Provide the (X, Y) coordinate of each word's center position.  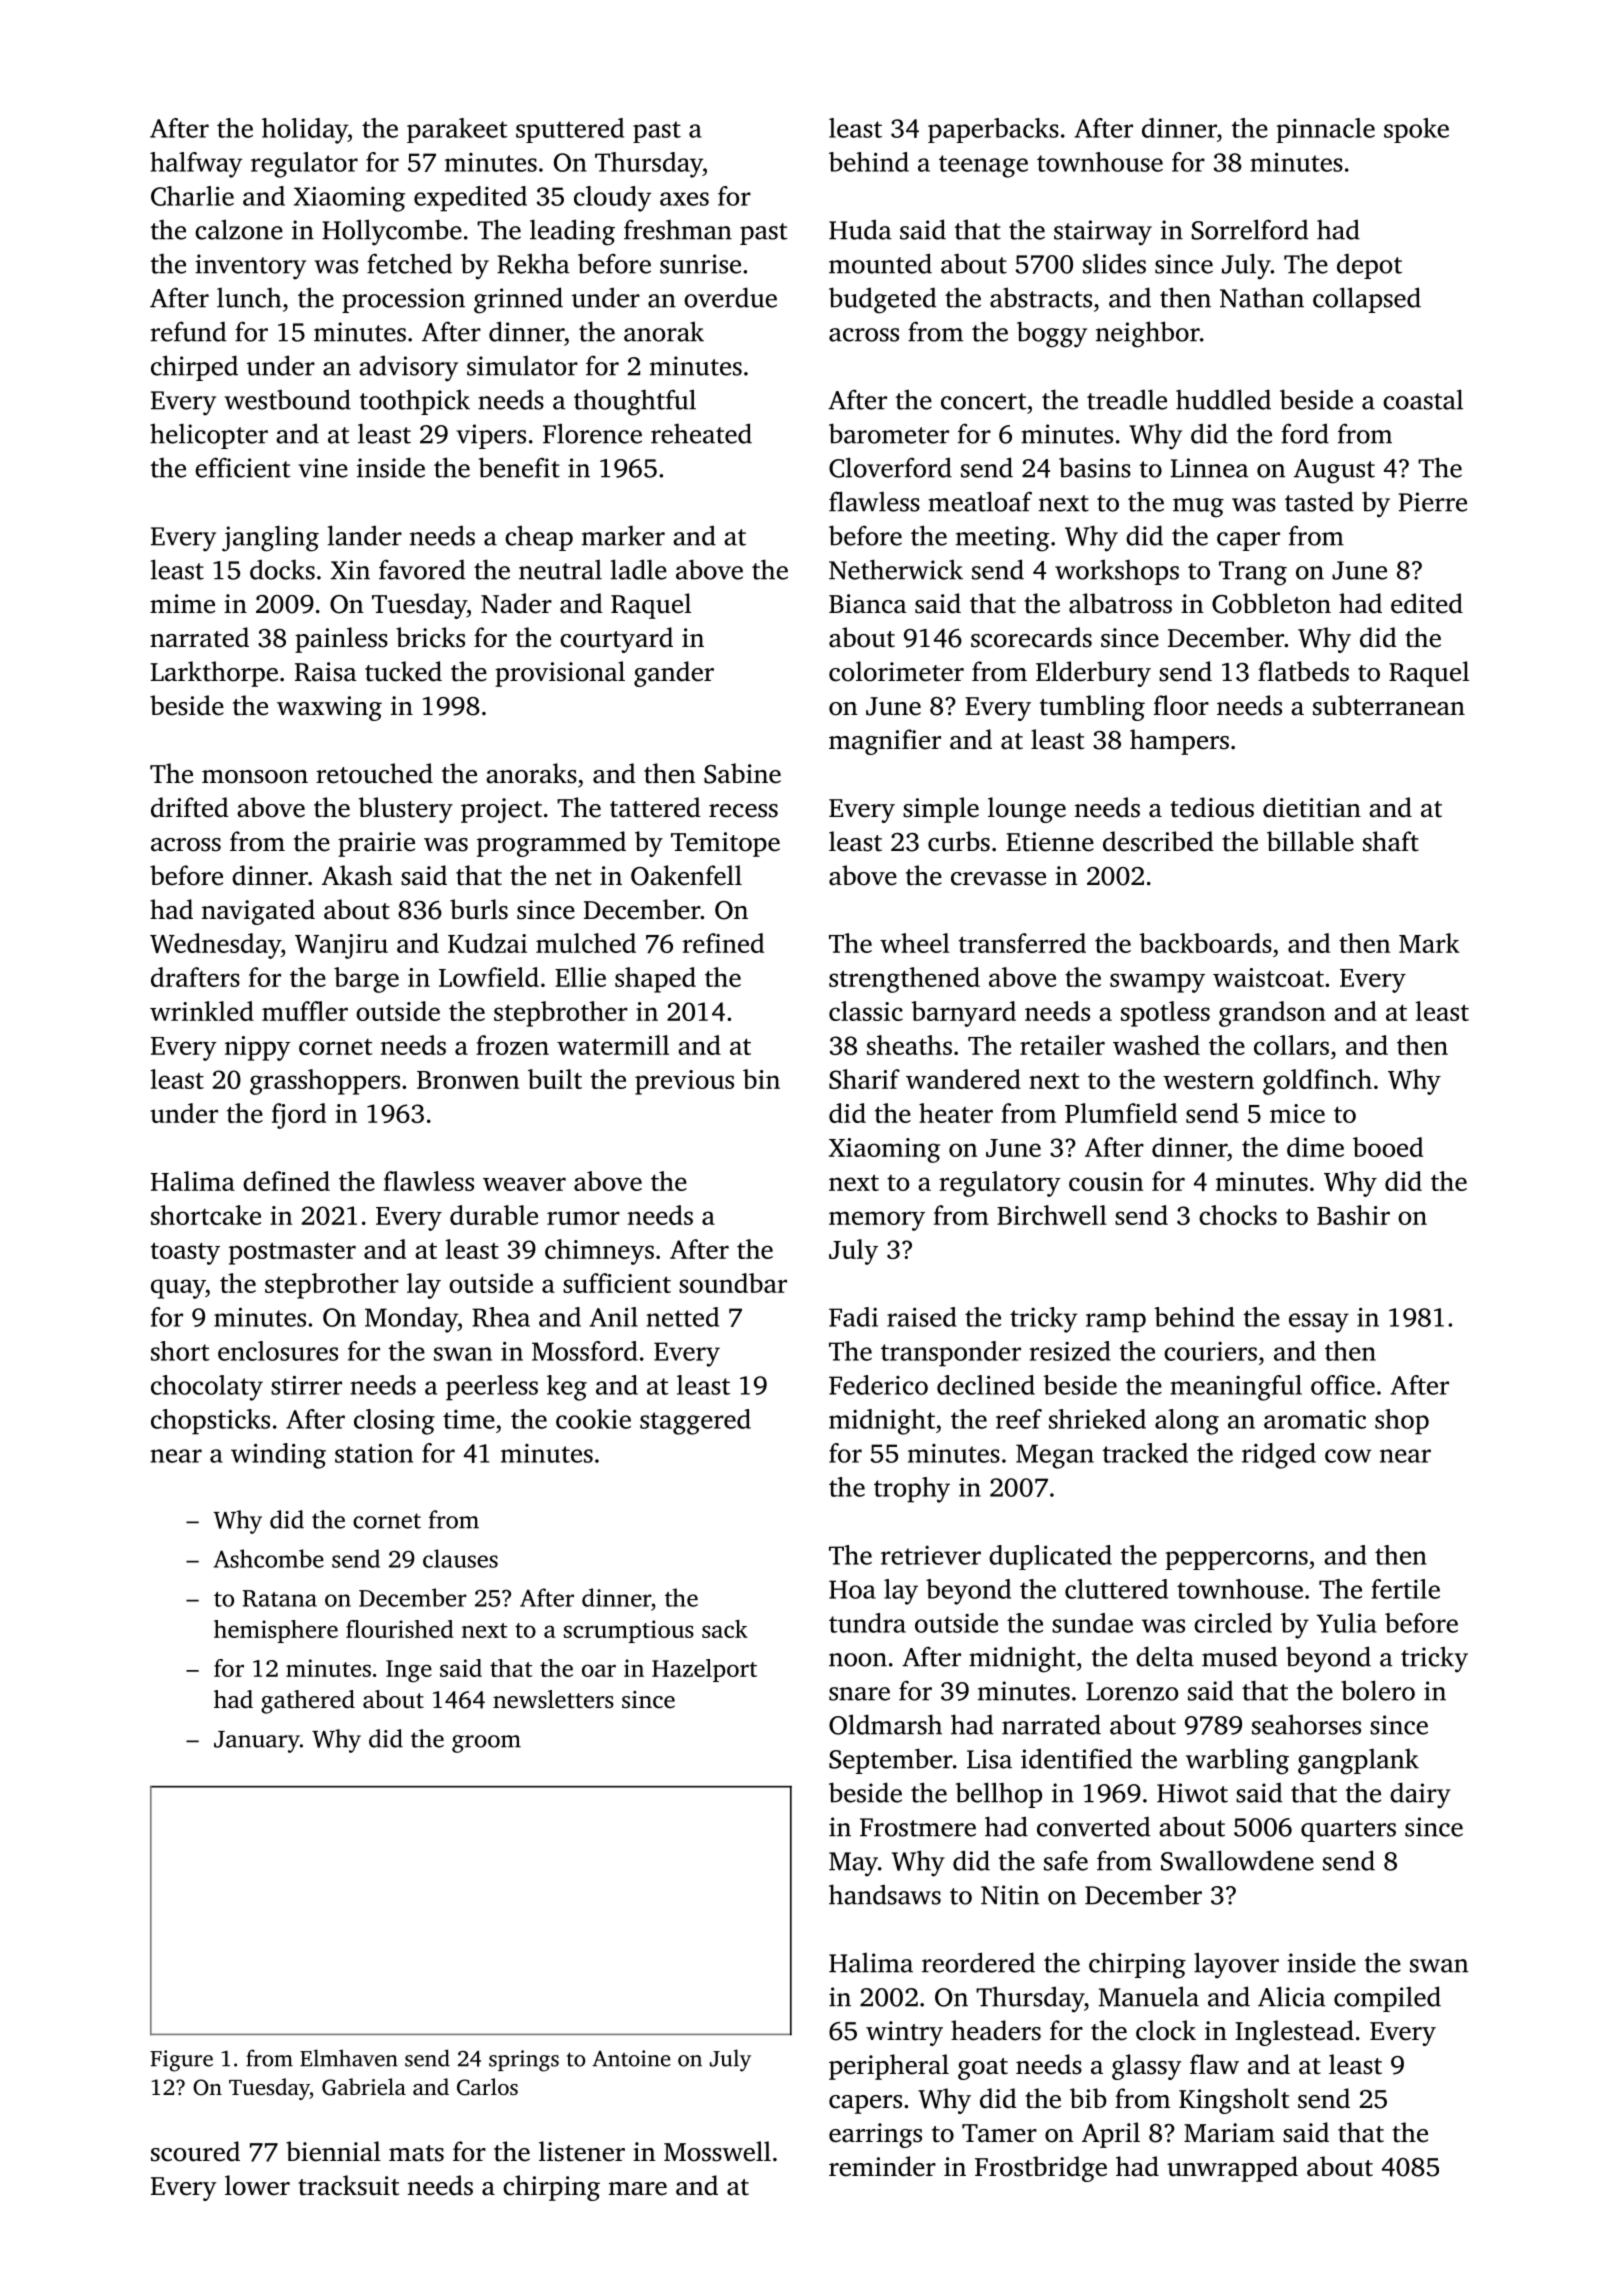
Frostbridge (1041, 2169)
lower (257, 2185)
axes (684, 199)
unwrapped (1232, 2169)
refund (188, 331)
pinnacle (1325, 130)
